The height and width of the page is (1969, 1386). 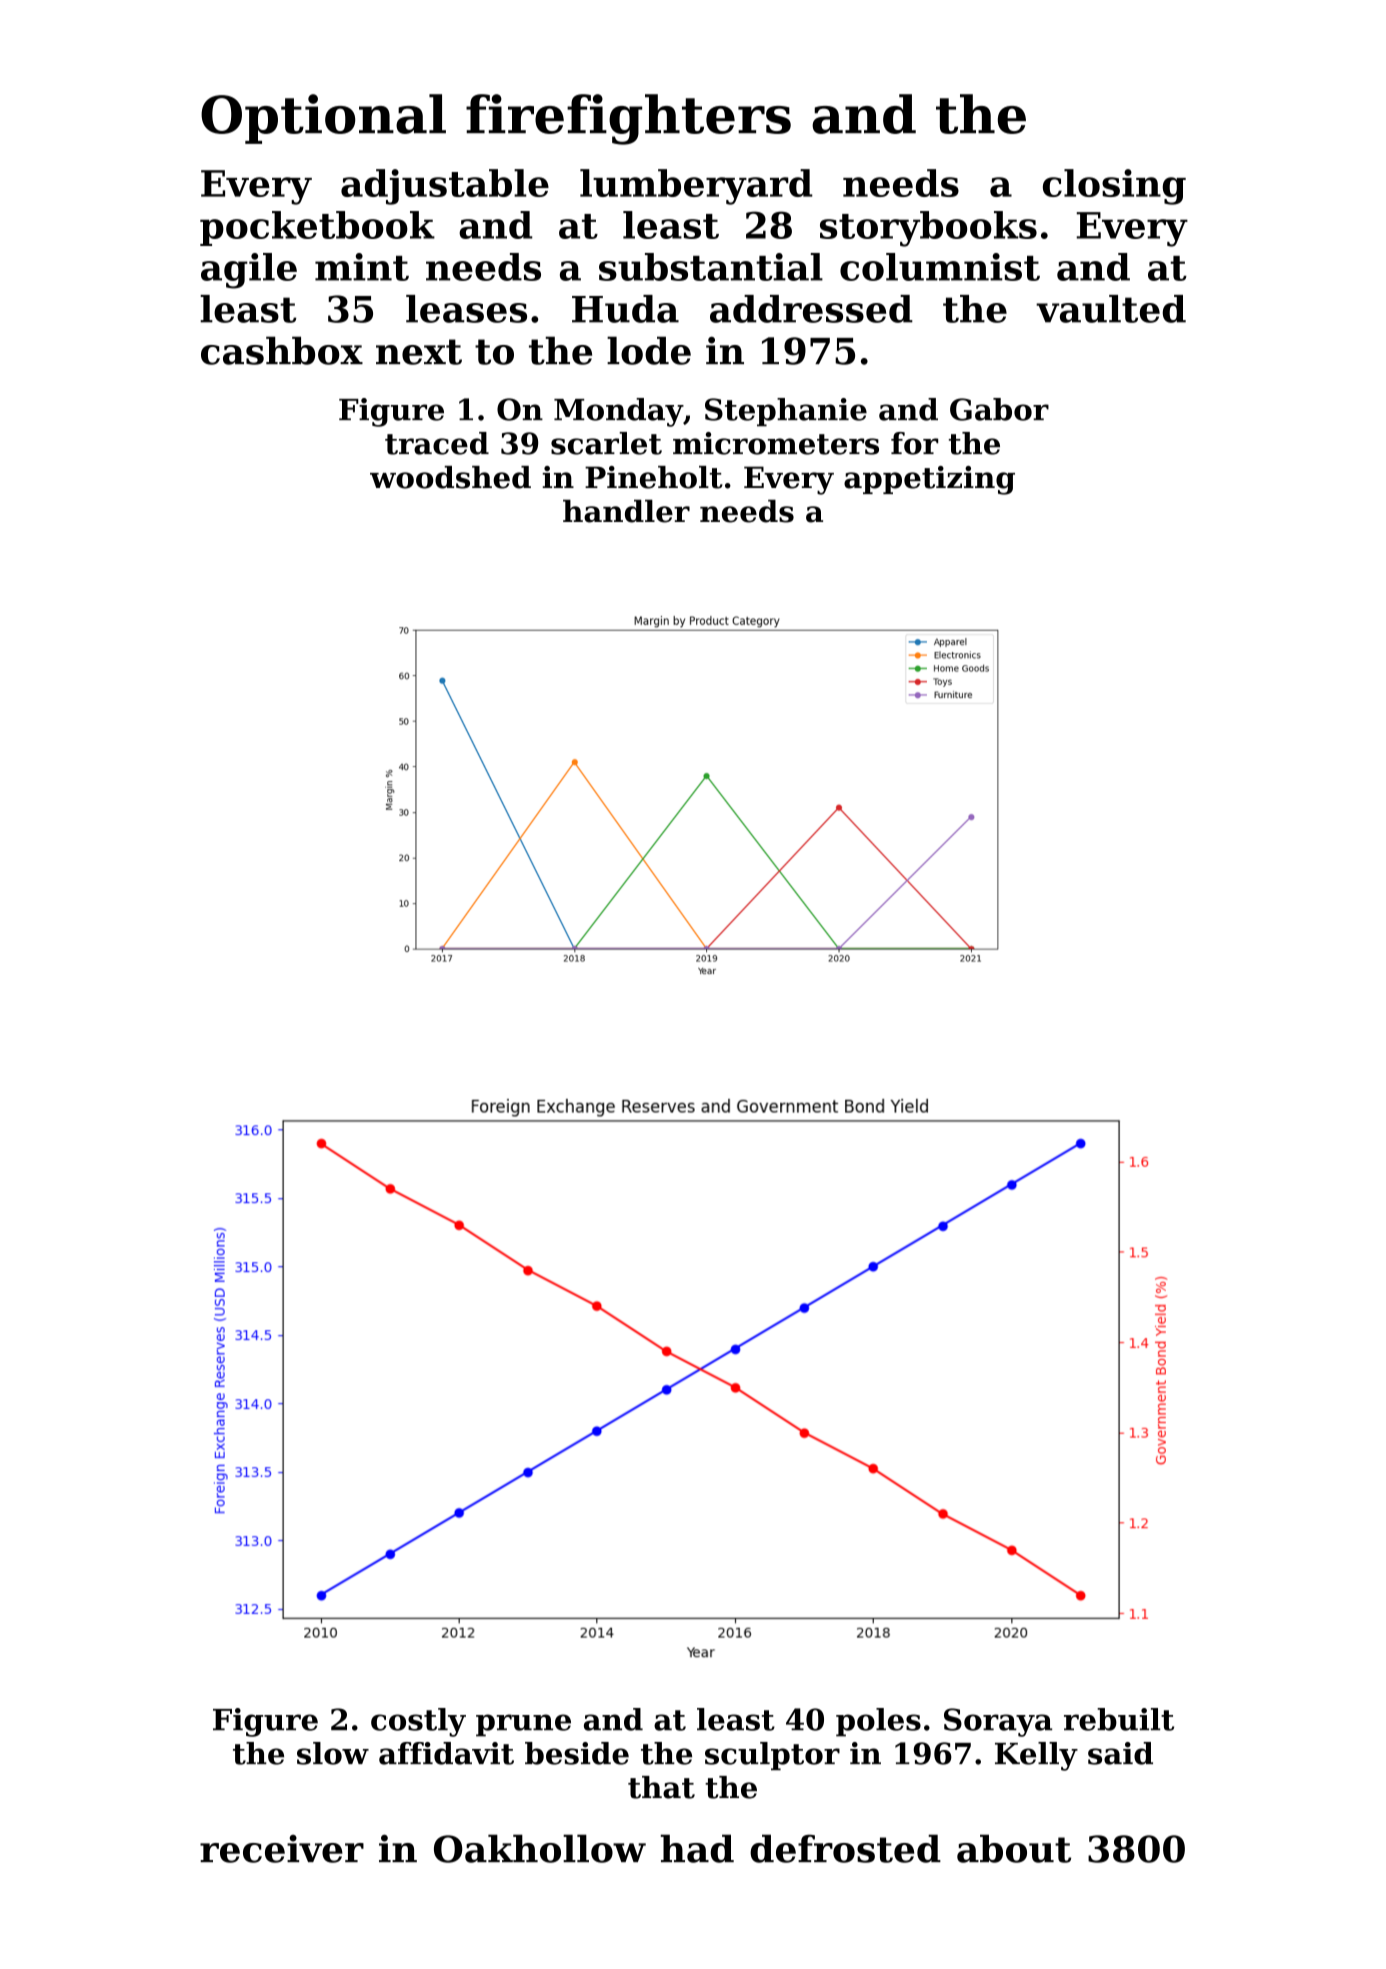 I want to click on Pineholt, so click(x=654, y=477).
